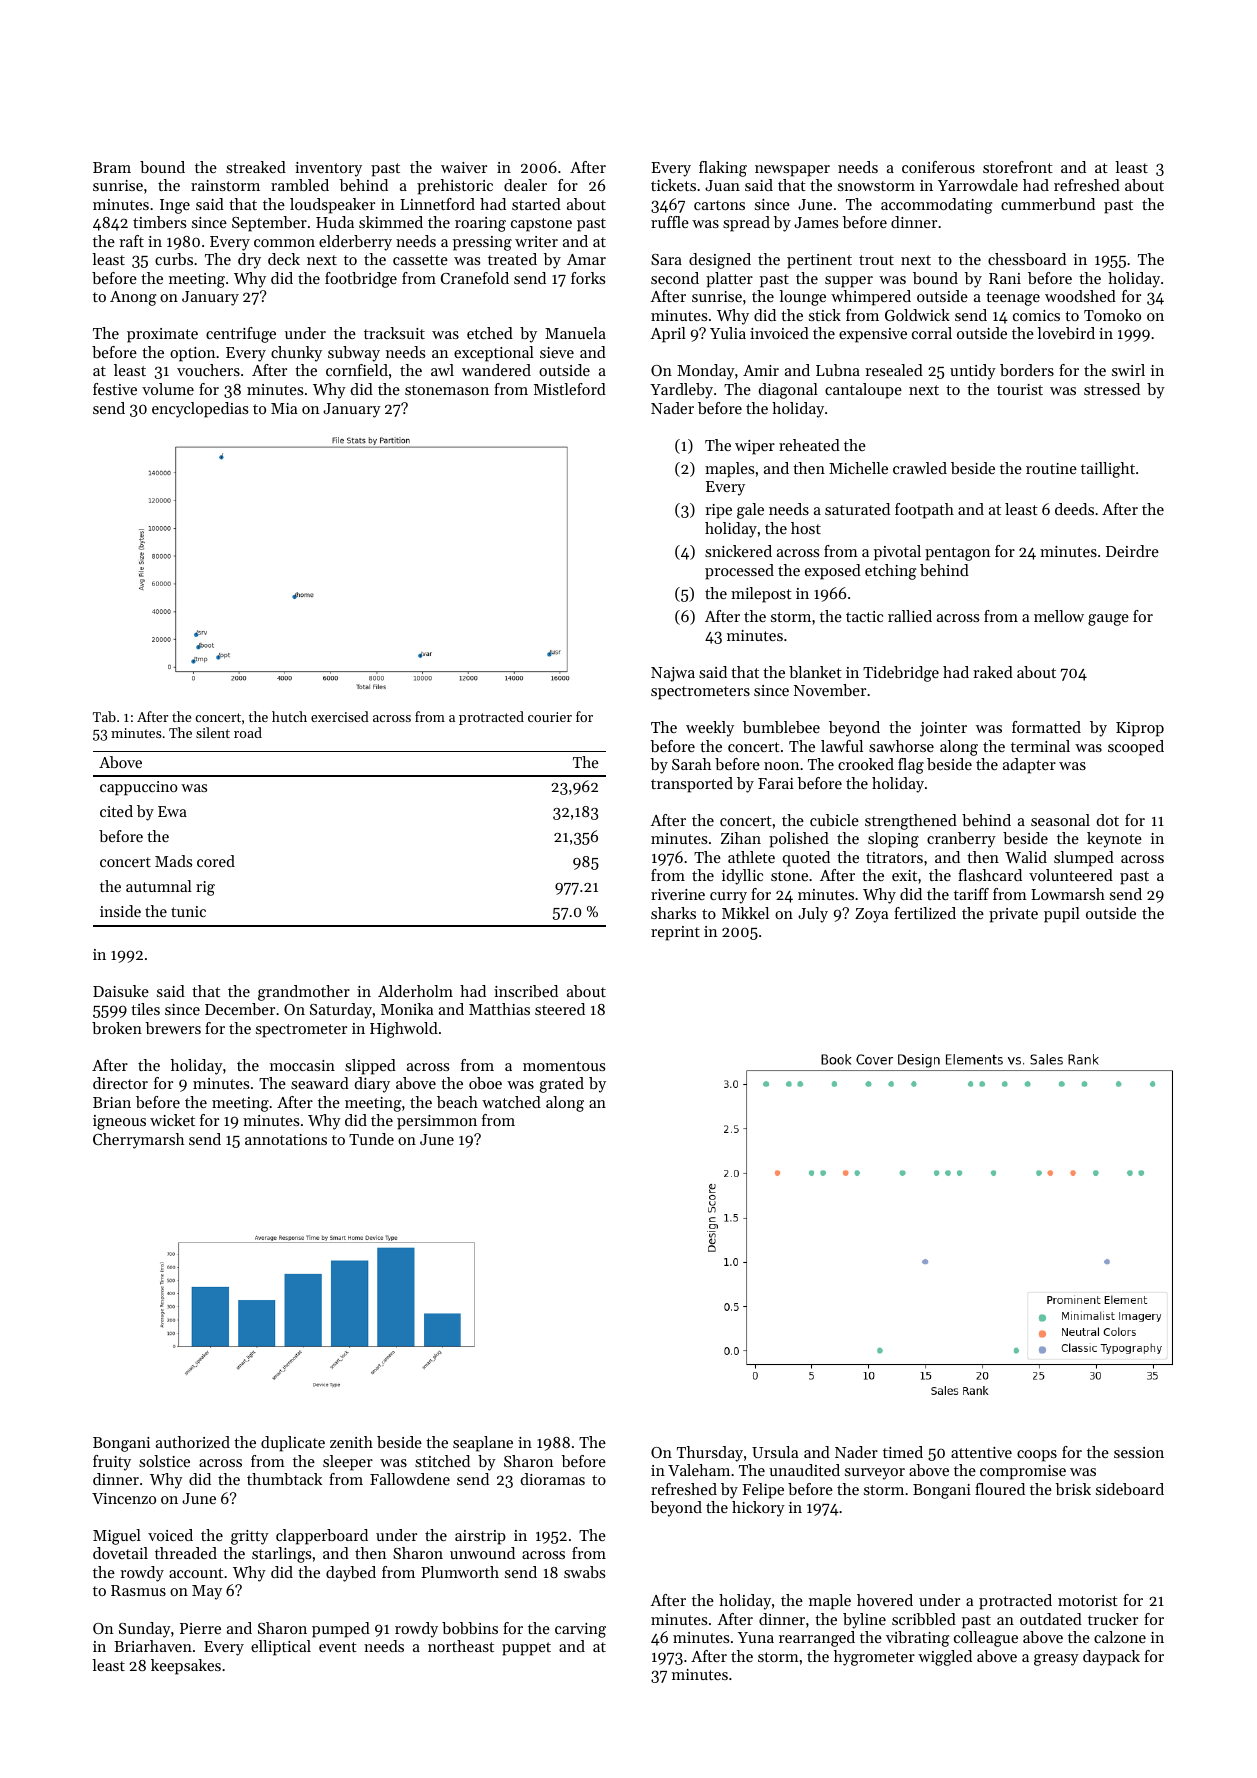  What do you see at coordinates (525, 185) in the image?
I see `dealer` at bounding box center [525, 185].
